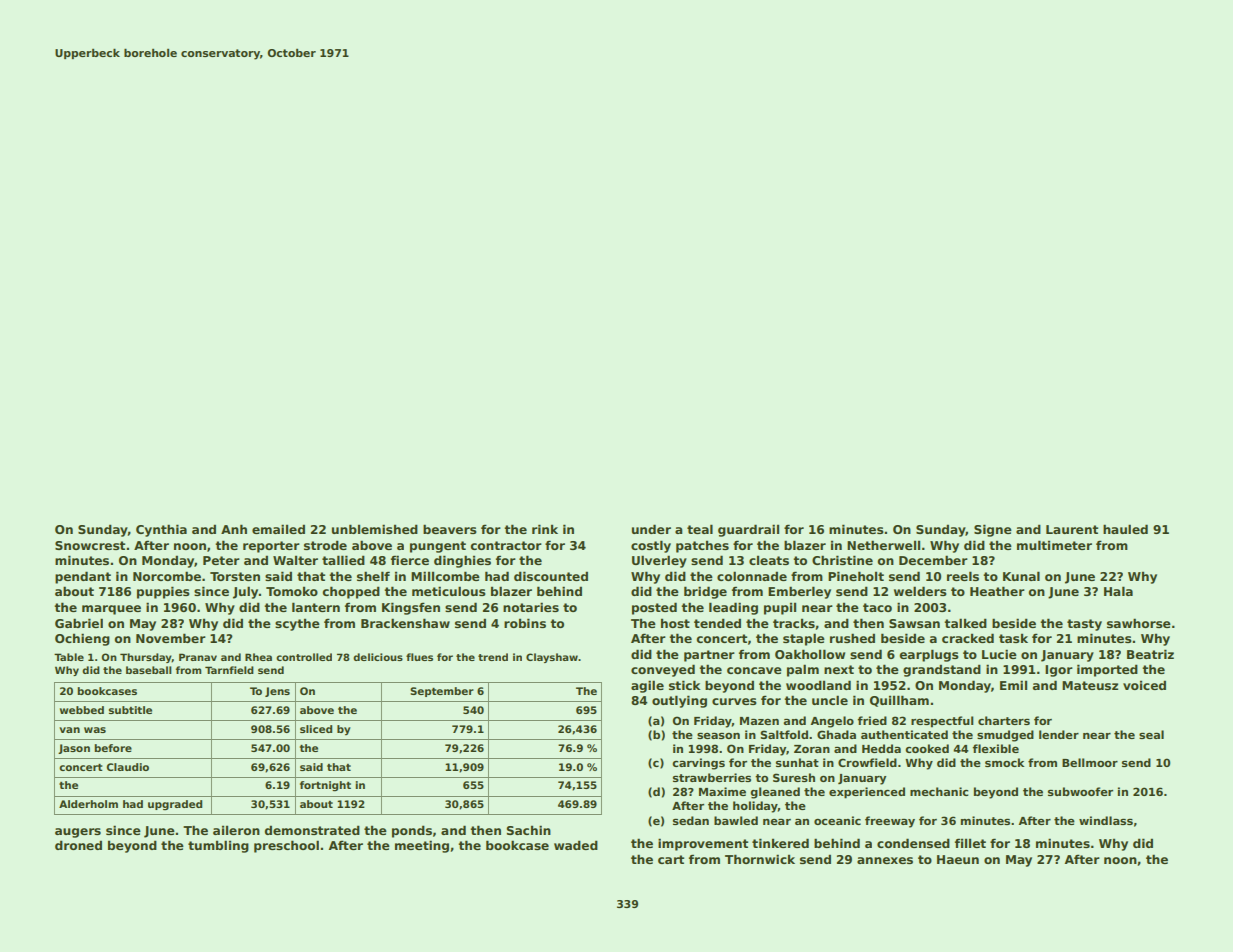 The width and height of the screenshot is (1233, 952). I want to click on waded, so click(576, 845).
